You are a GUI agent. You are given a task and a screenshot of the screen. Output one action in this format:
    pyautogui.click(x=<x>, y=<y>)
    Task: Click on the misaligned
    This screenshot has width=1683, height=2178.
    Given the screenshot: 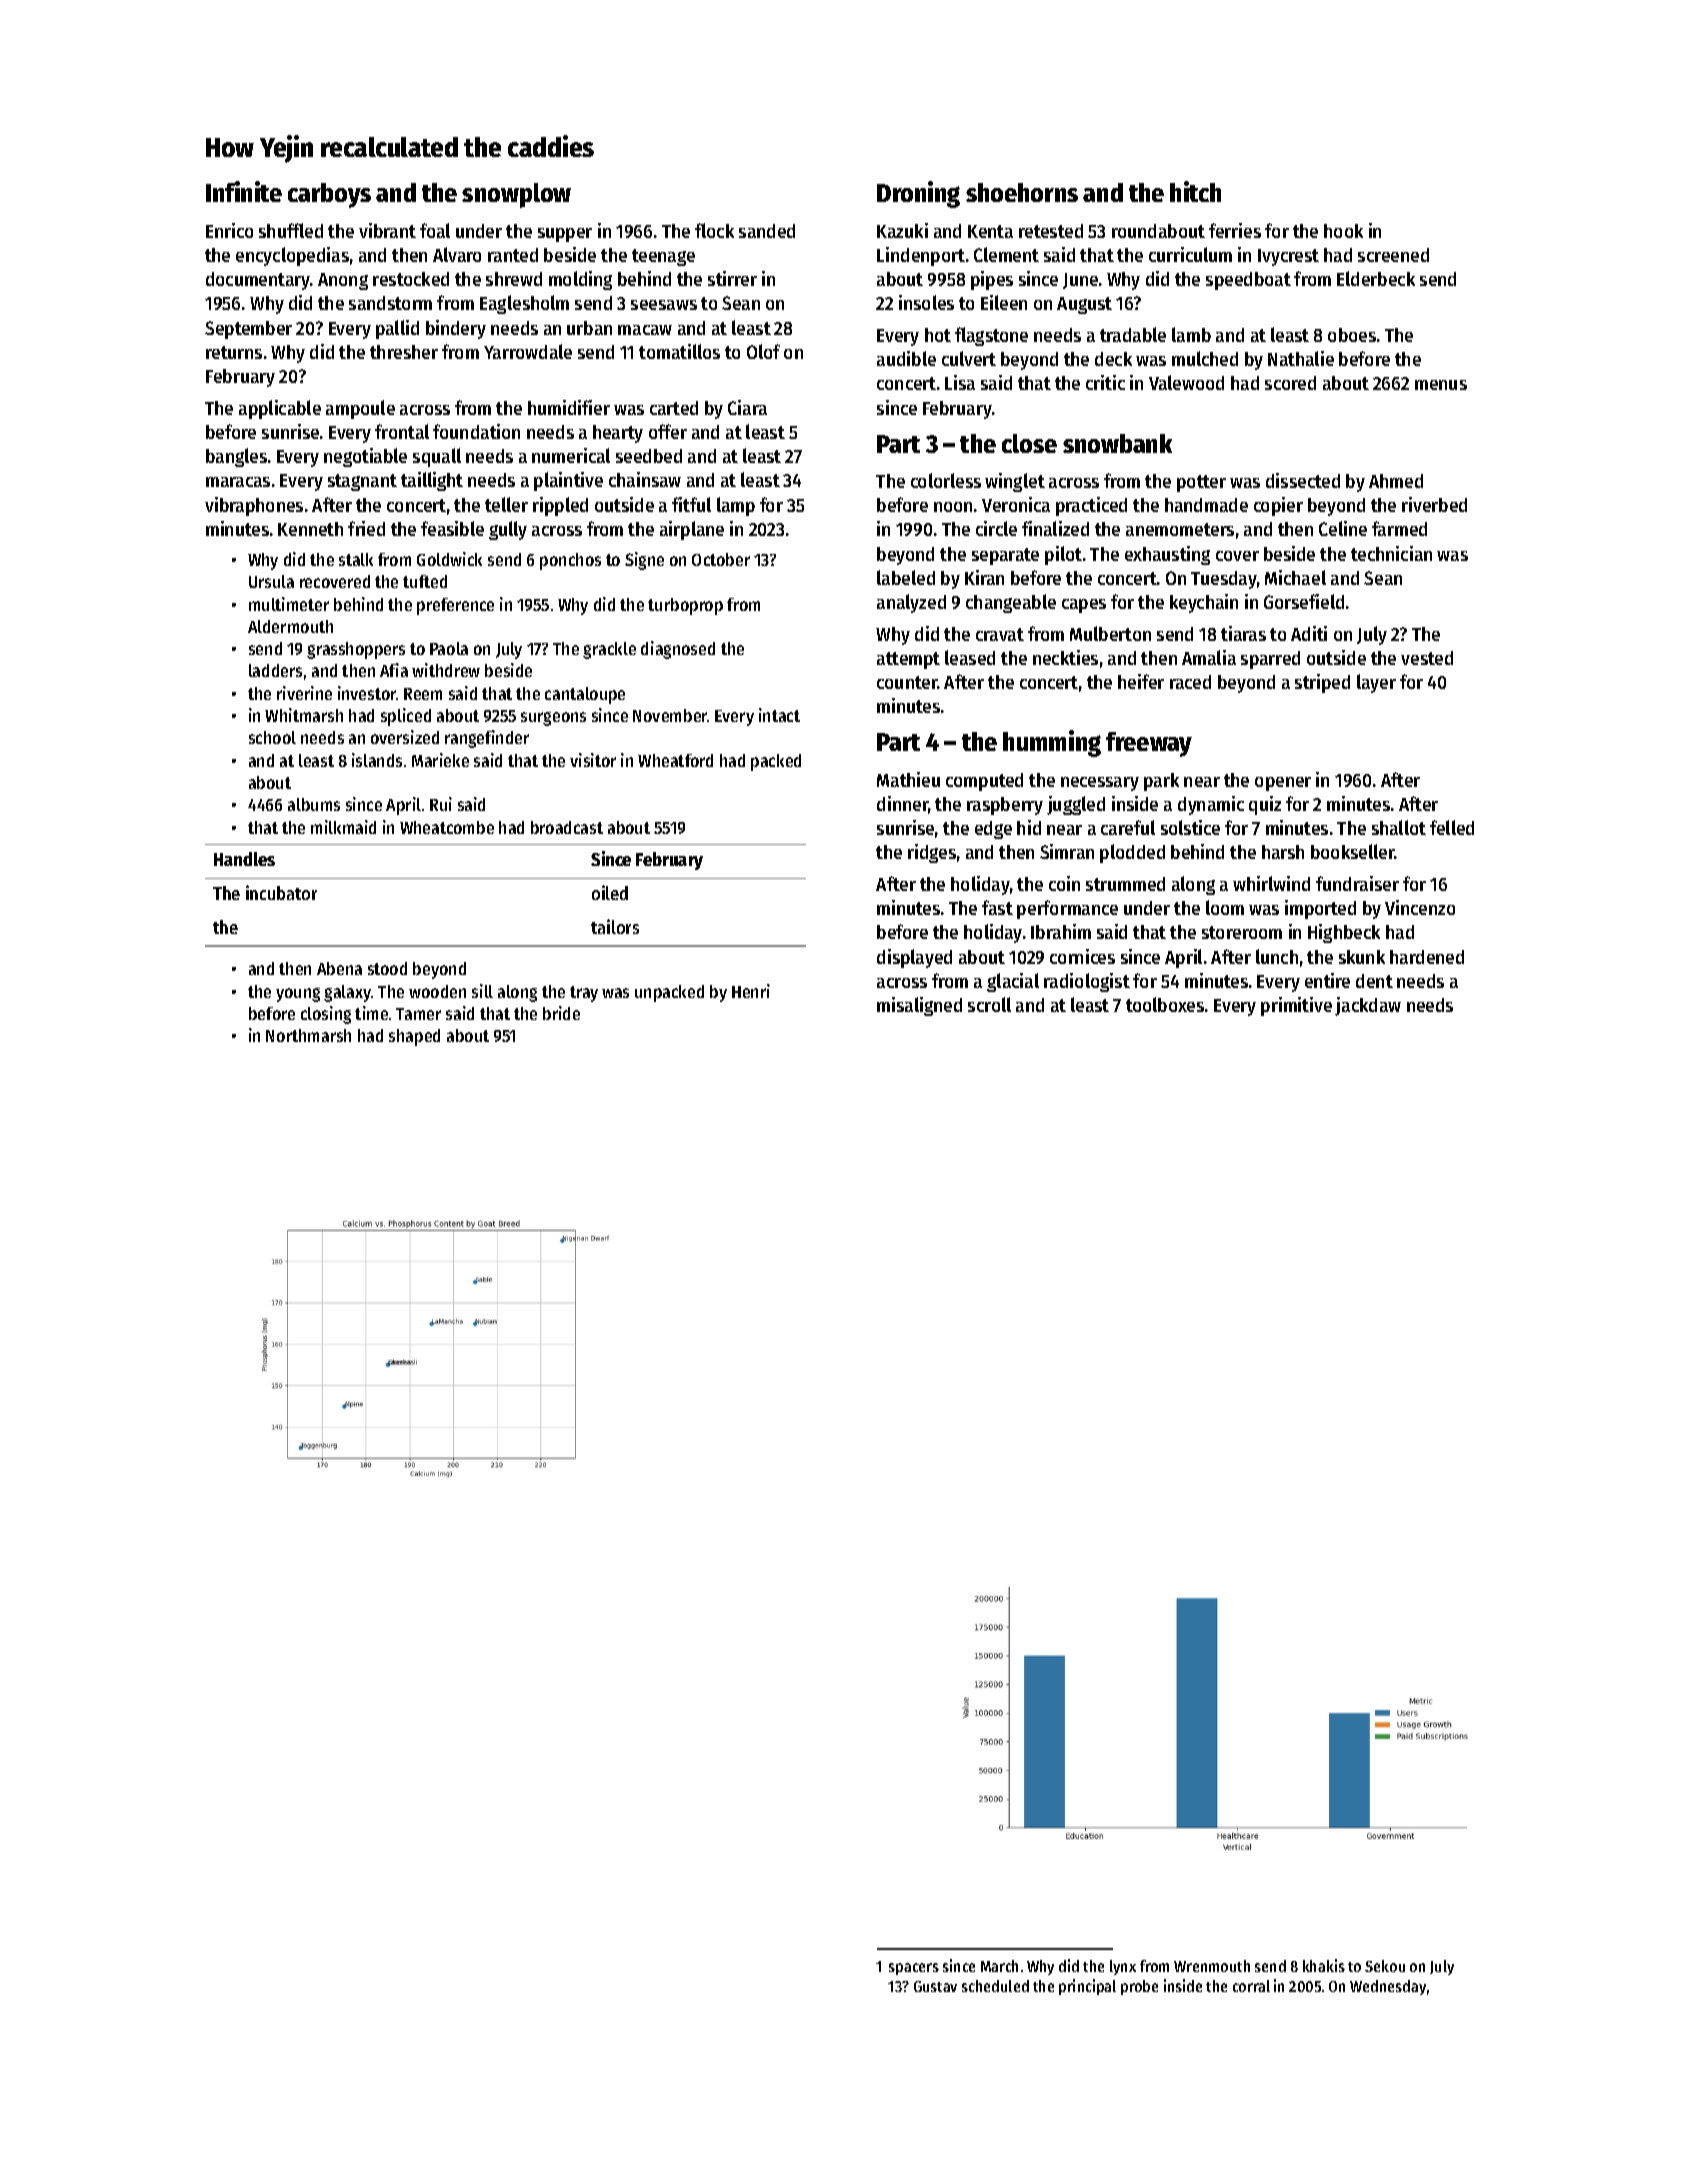 What is the action you would take?
    pyautogui.click(x=919, y=1006)
